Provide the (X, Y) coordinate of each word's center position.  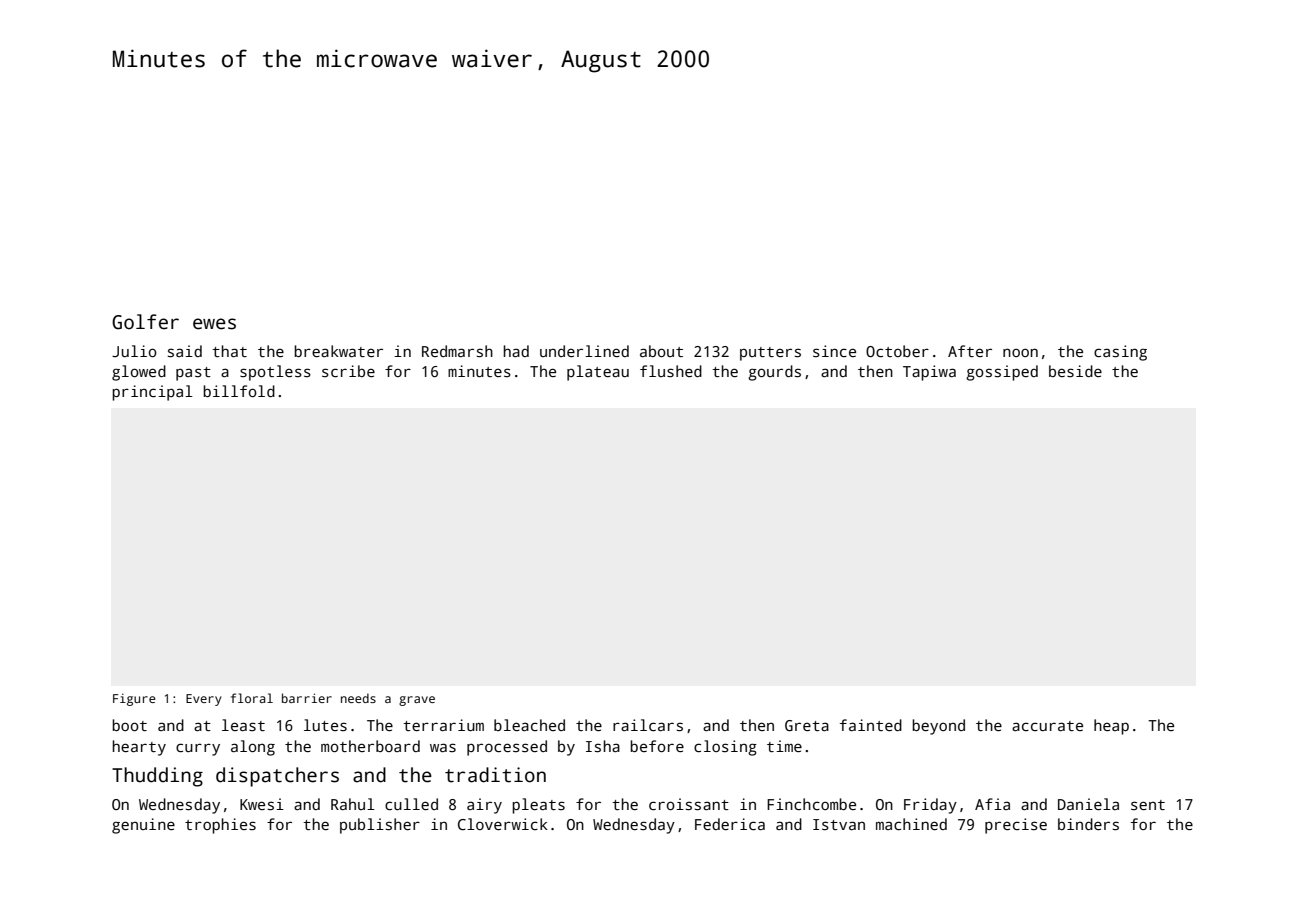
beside (1075, 371)
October (897, 351)
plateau (598, 373)
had (516, 351)
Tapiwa (929, 373)
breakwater (338, 351)
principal (152, 393)
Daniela (1088, 804)
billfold (239, 391)
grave (417, 701)
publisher (380, 826)
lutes (325, 725)
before (657, 746)
